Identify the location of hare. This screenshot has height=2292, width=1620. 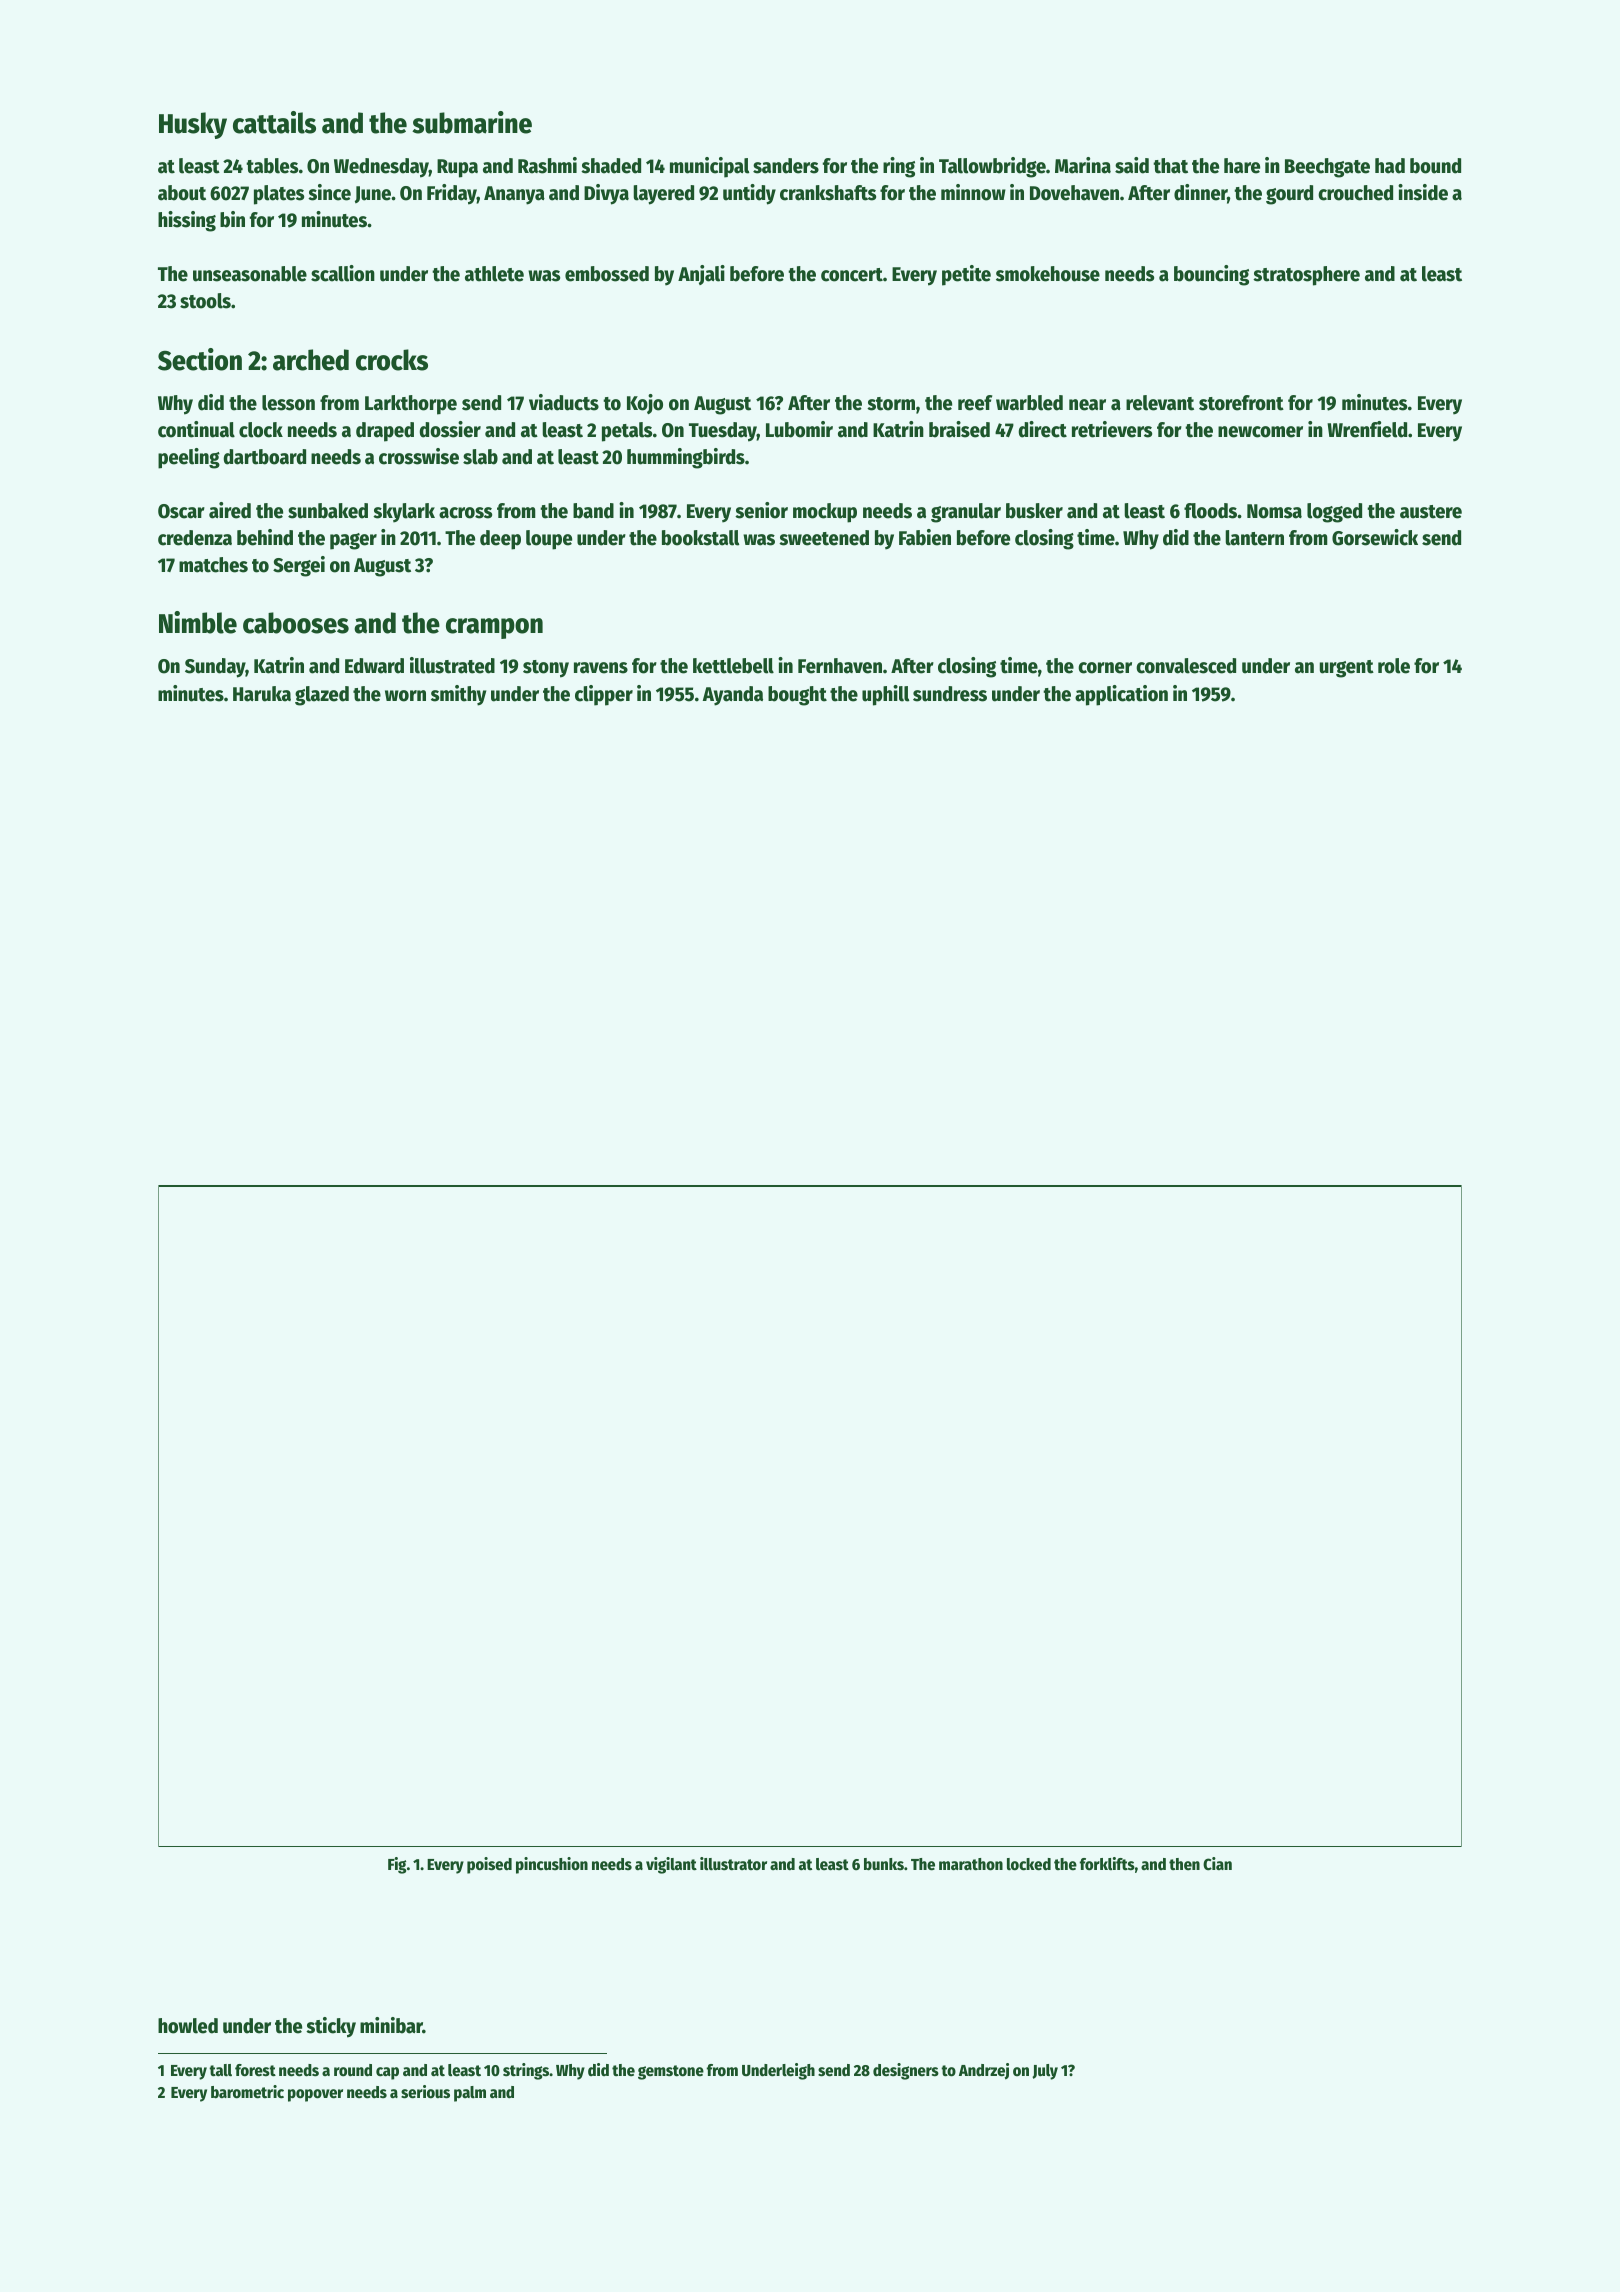
(1242, 166).
